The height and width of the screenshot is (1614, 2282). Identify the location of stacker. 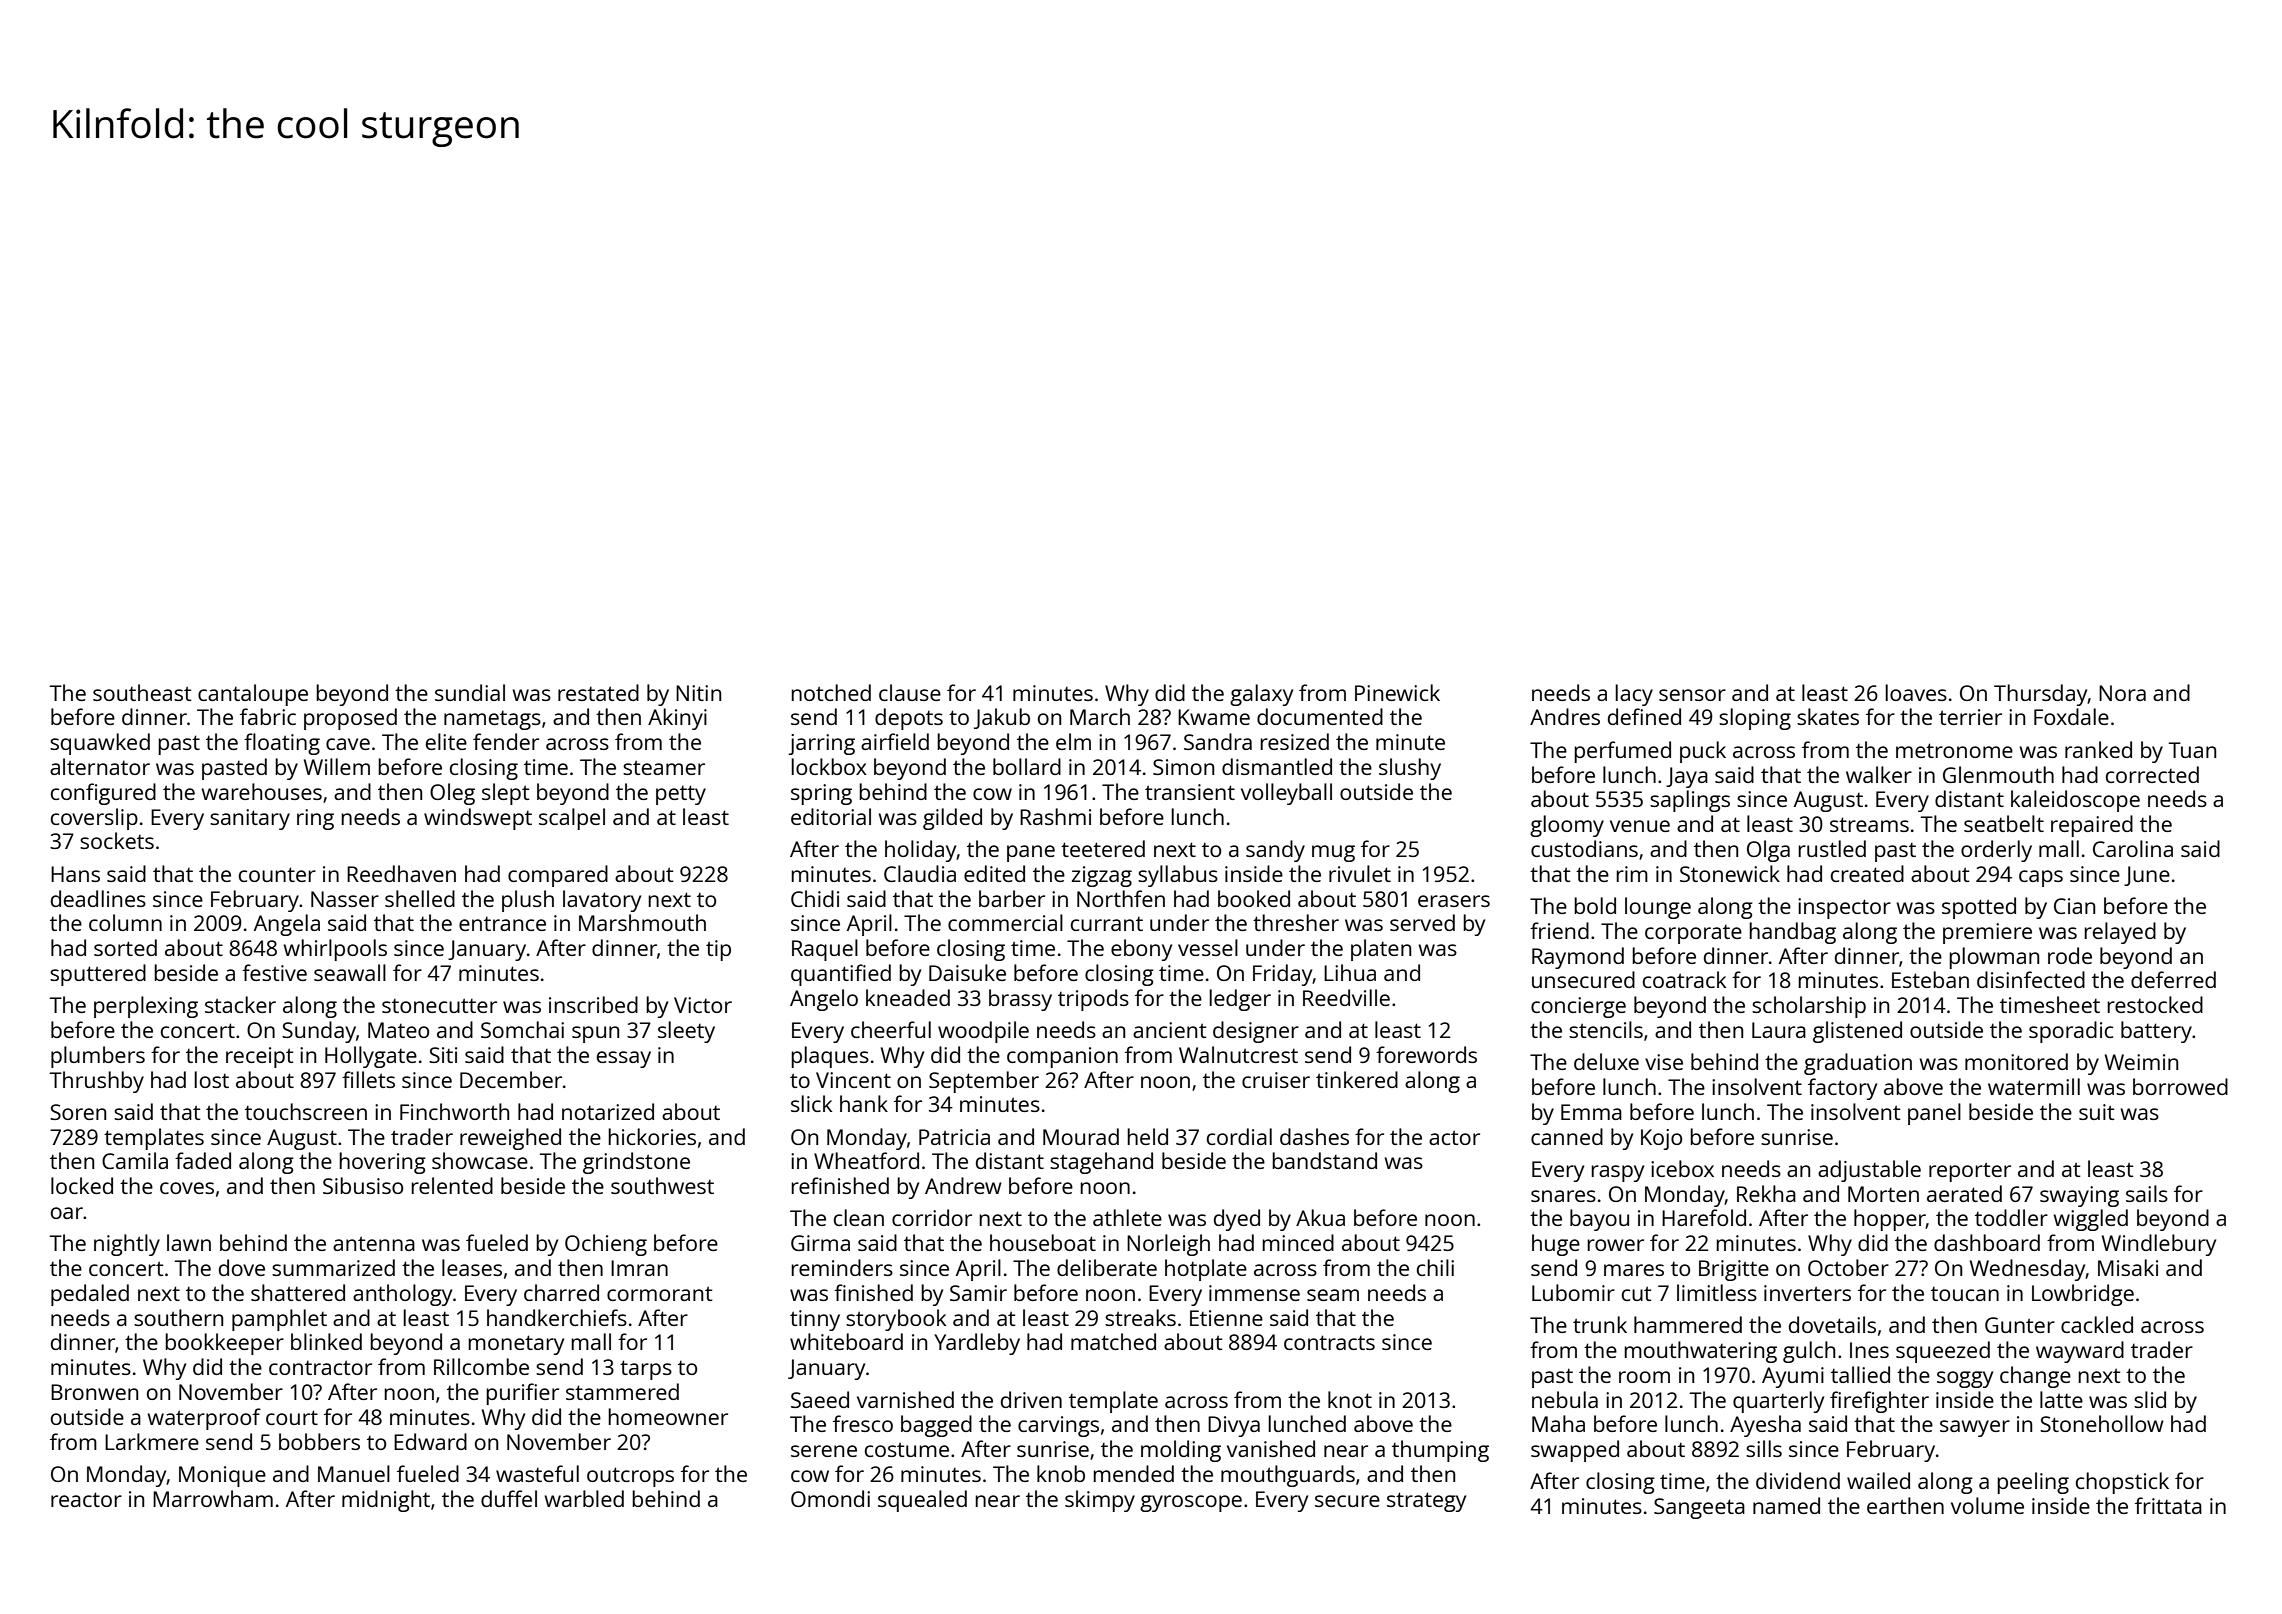
(240, 1004).
